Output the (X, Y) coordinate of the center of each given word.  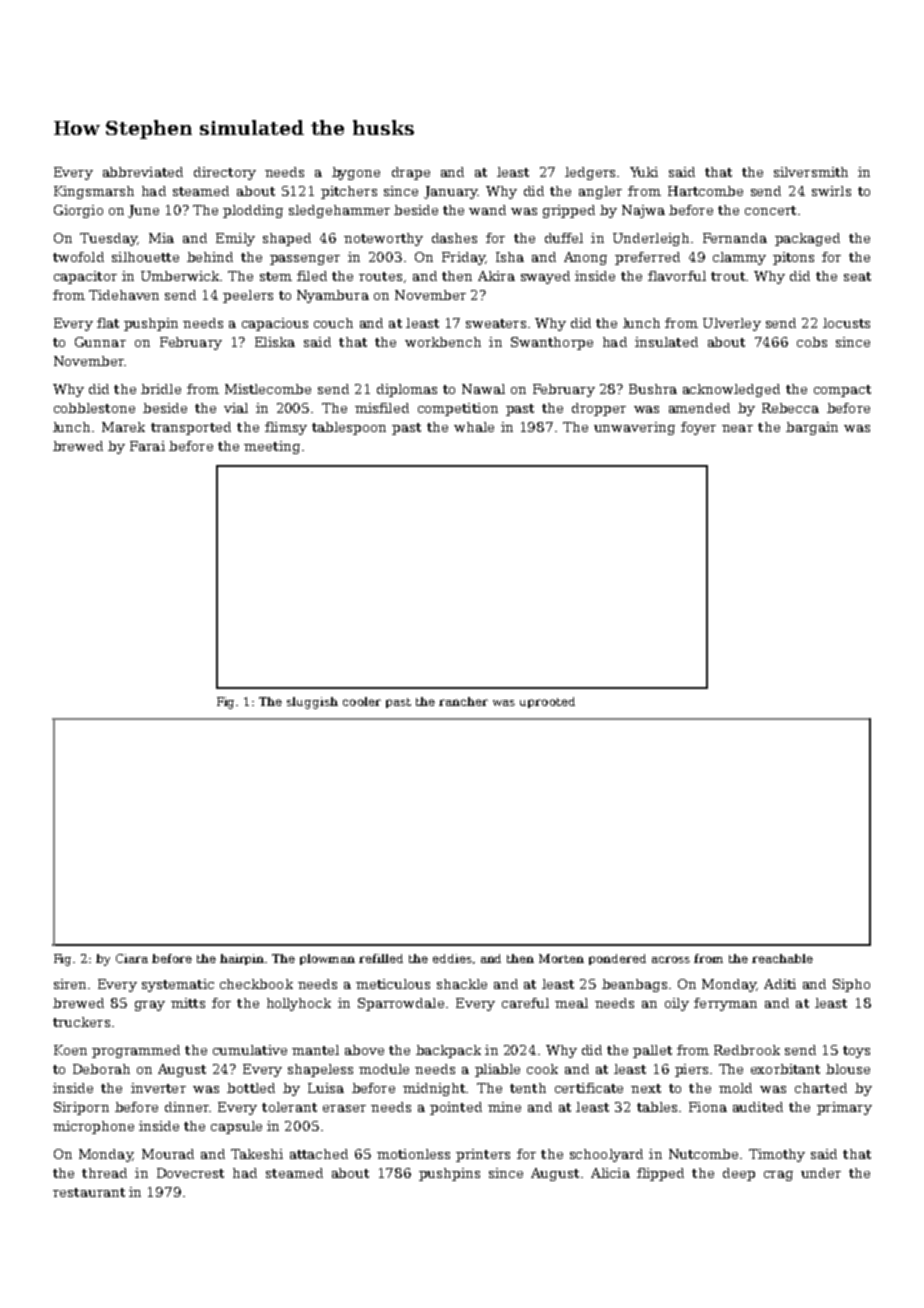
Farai (147, 446)
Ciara (132, 958)
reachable (782, 958)
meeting (272, 447)
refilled (381, 958)
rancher (463, 701)
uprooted (547, 702)
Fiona (708, 1107)
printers (483, 1155)
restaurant (89, 1192)
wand (487, 210)
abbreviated (143, 172)
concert (770, 210)
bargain (812, 428)
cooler (362, 701)
